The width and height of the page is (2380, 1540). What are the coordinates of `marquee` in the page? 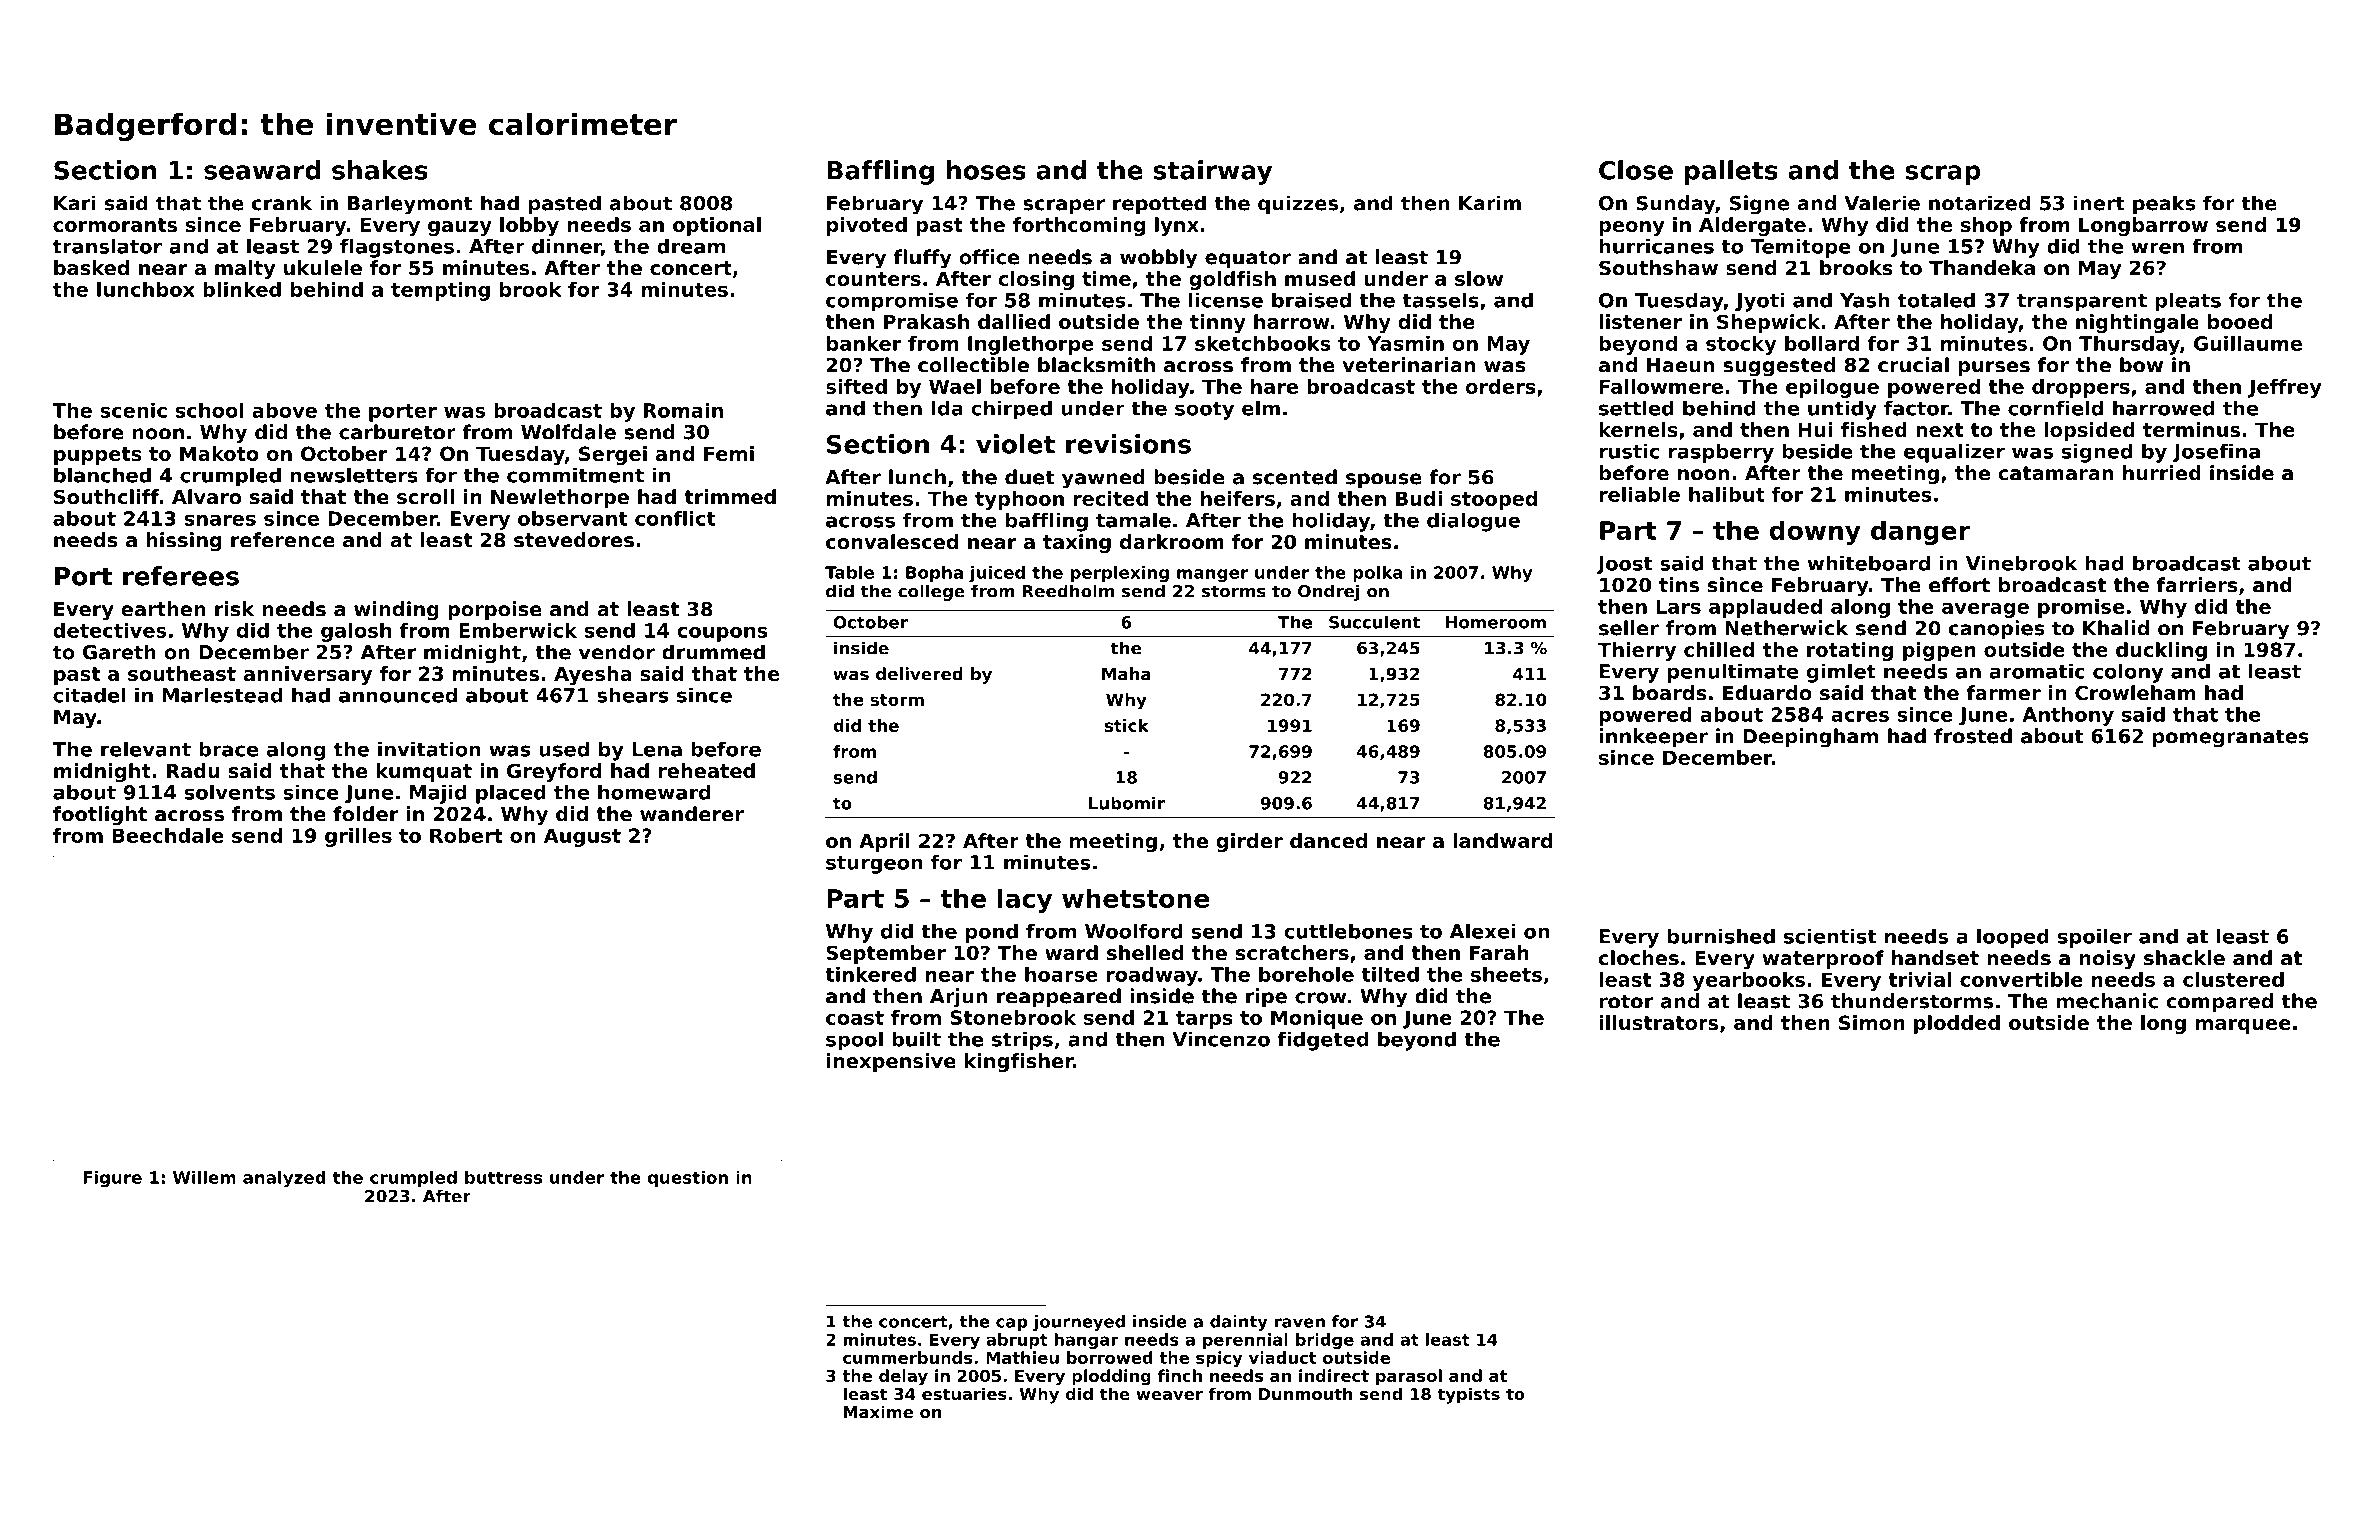 It's located at (2243, 1026).
